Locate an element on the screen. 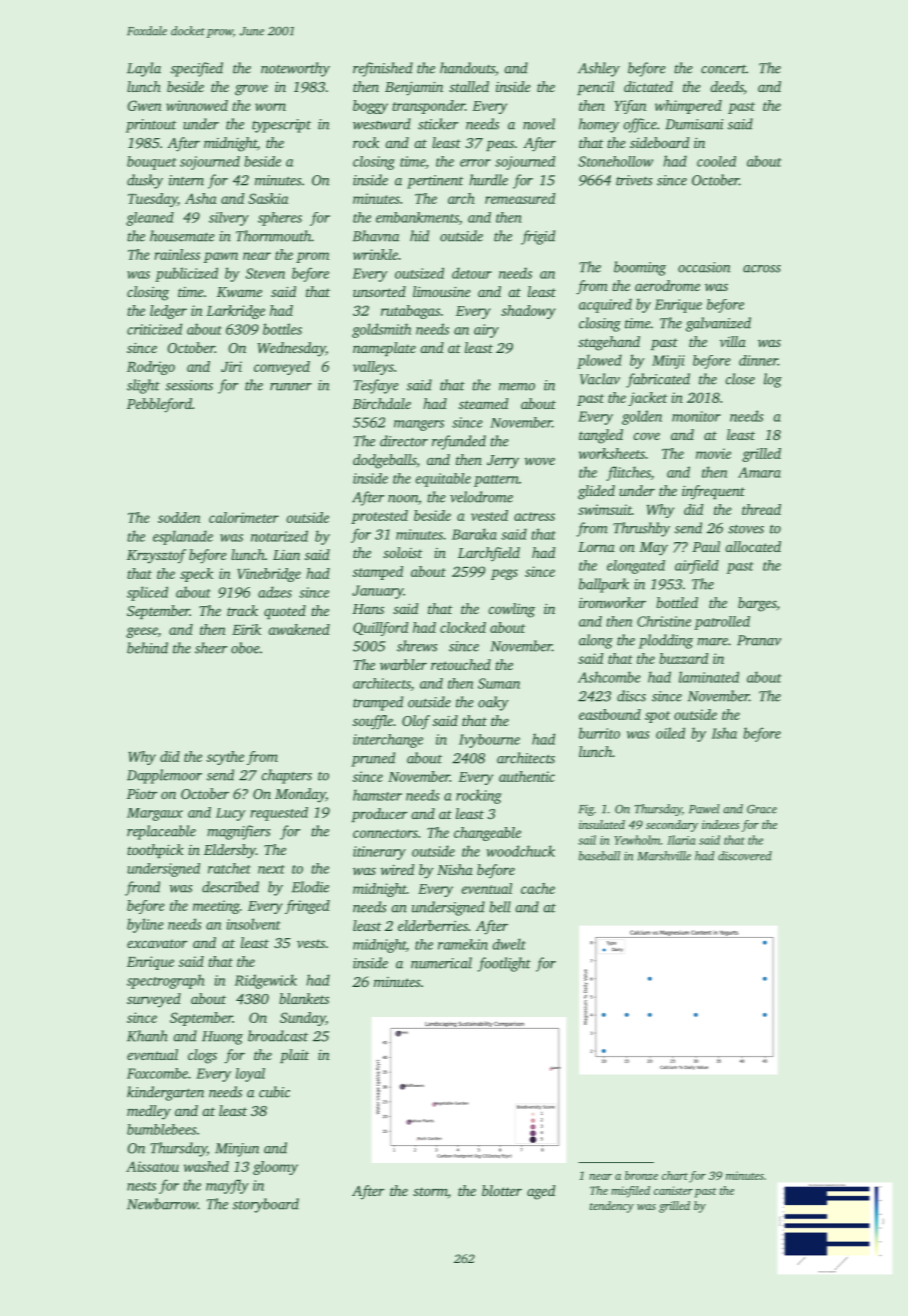 This screenshot has height=1316, width=908. elderberries is located at coordinates (433, 925).
